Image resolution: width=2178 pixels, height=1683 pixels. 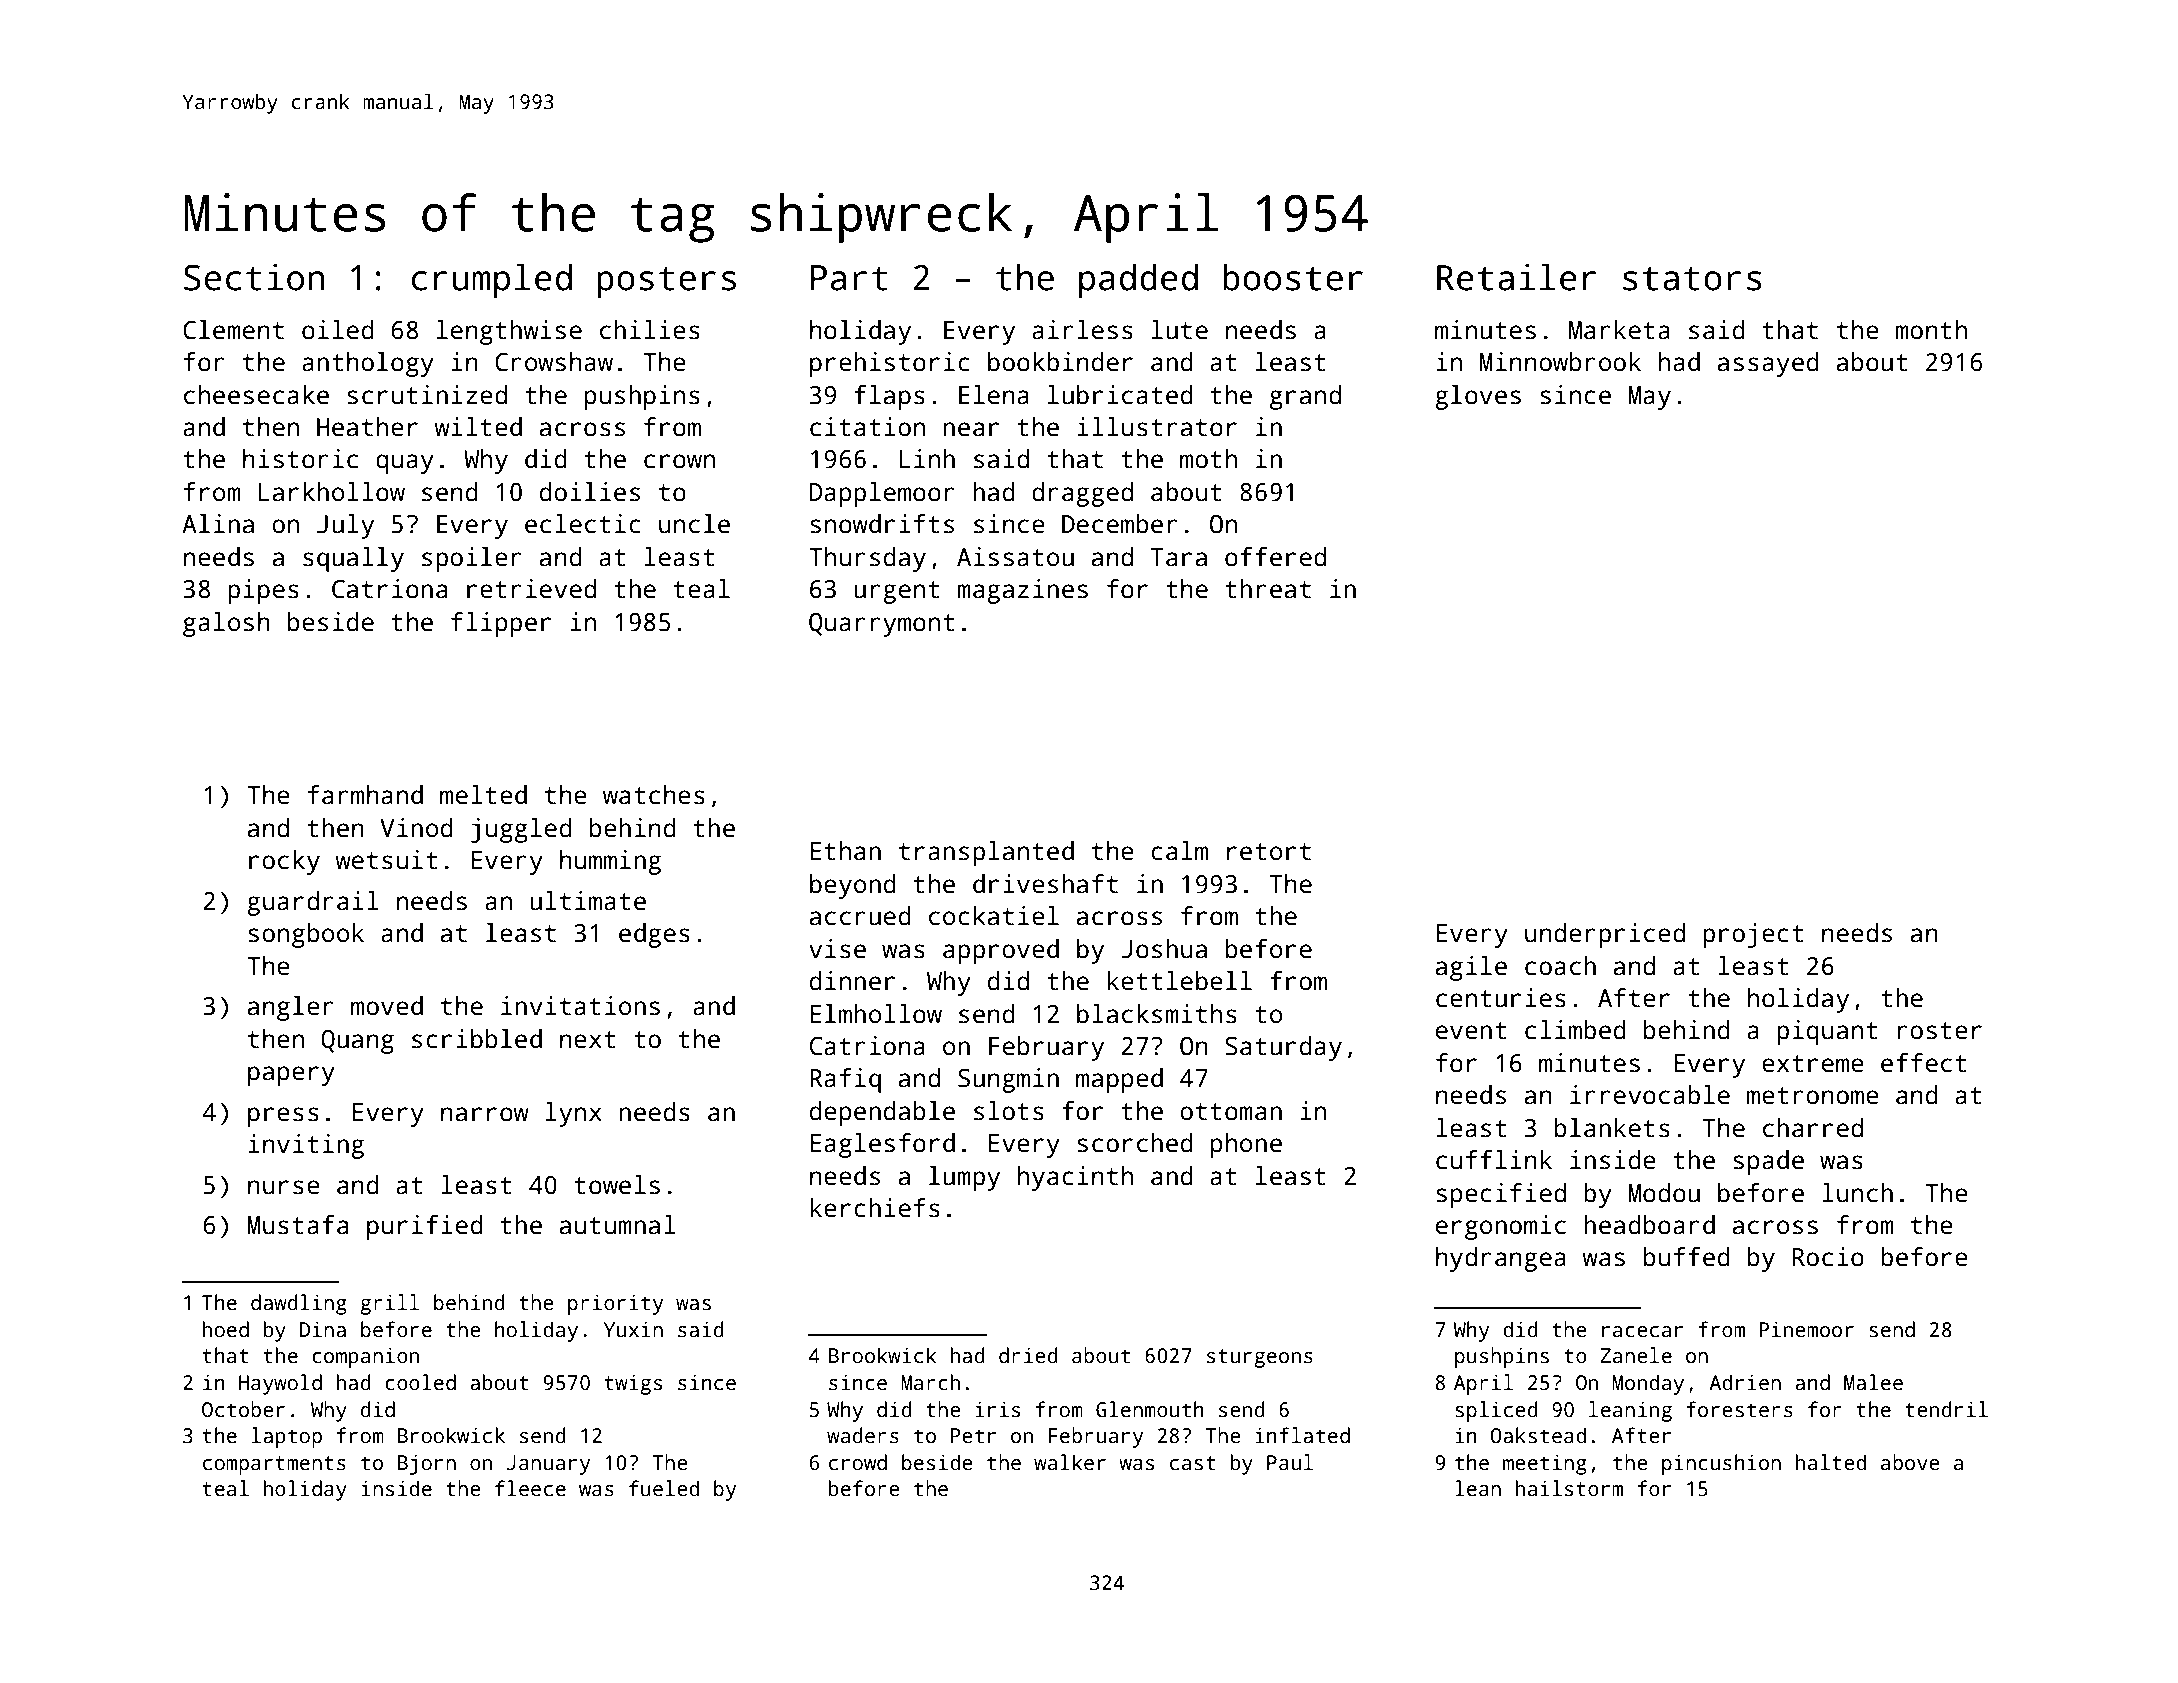 What do you see at coordinates (1268, 589) in the image?
I see `threat` at bounding box center [1268, 589].
